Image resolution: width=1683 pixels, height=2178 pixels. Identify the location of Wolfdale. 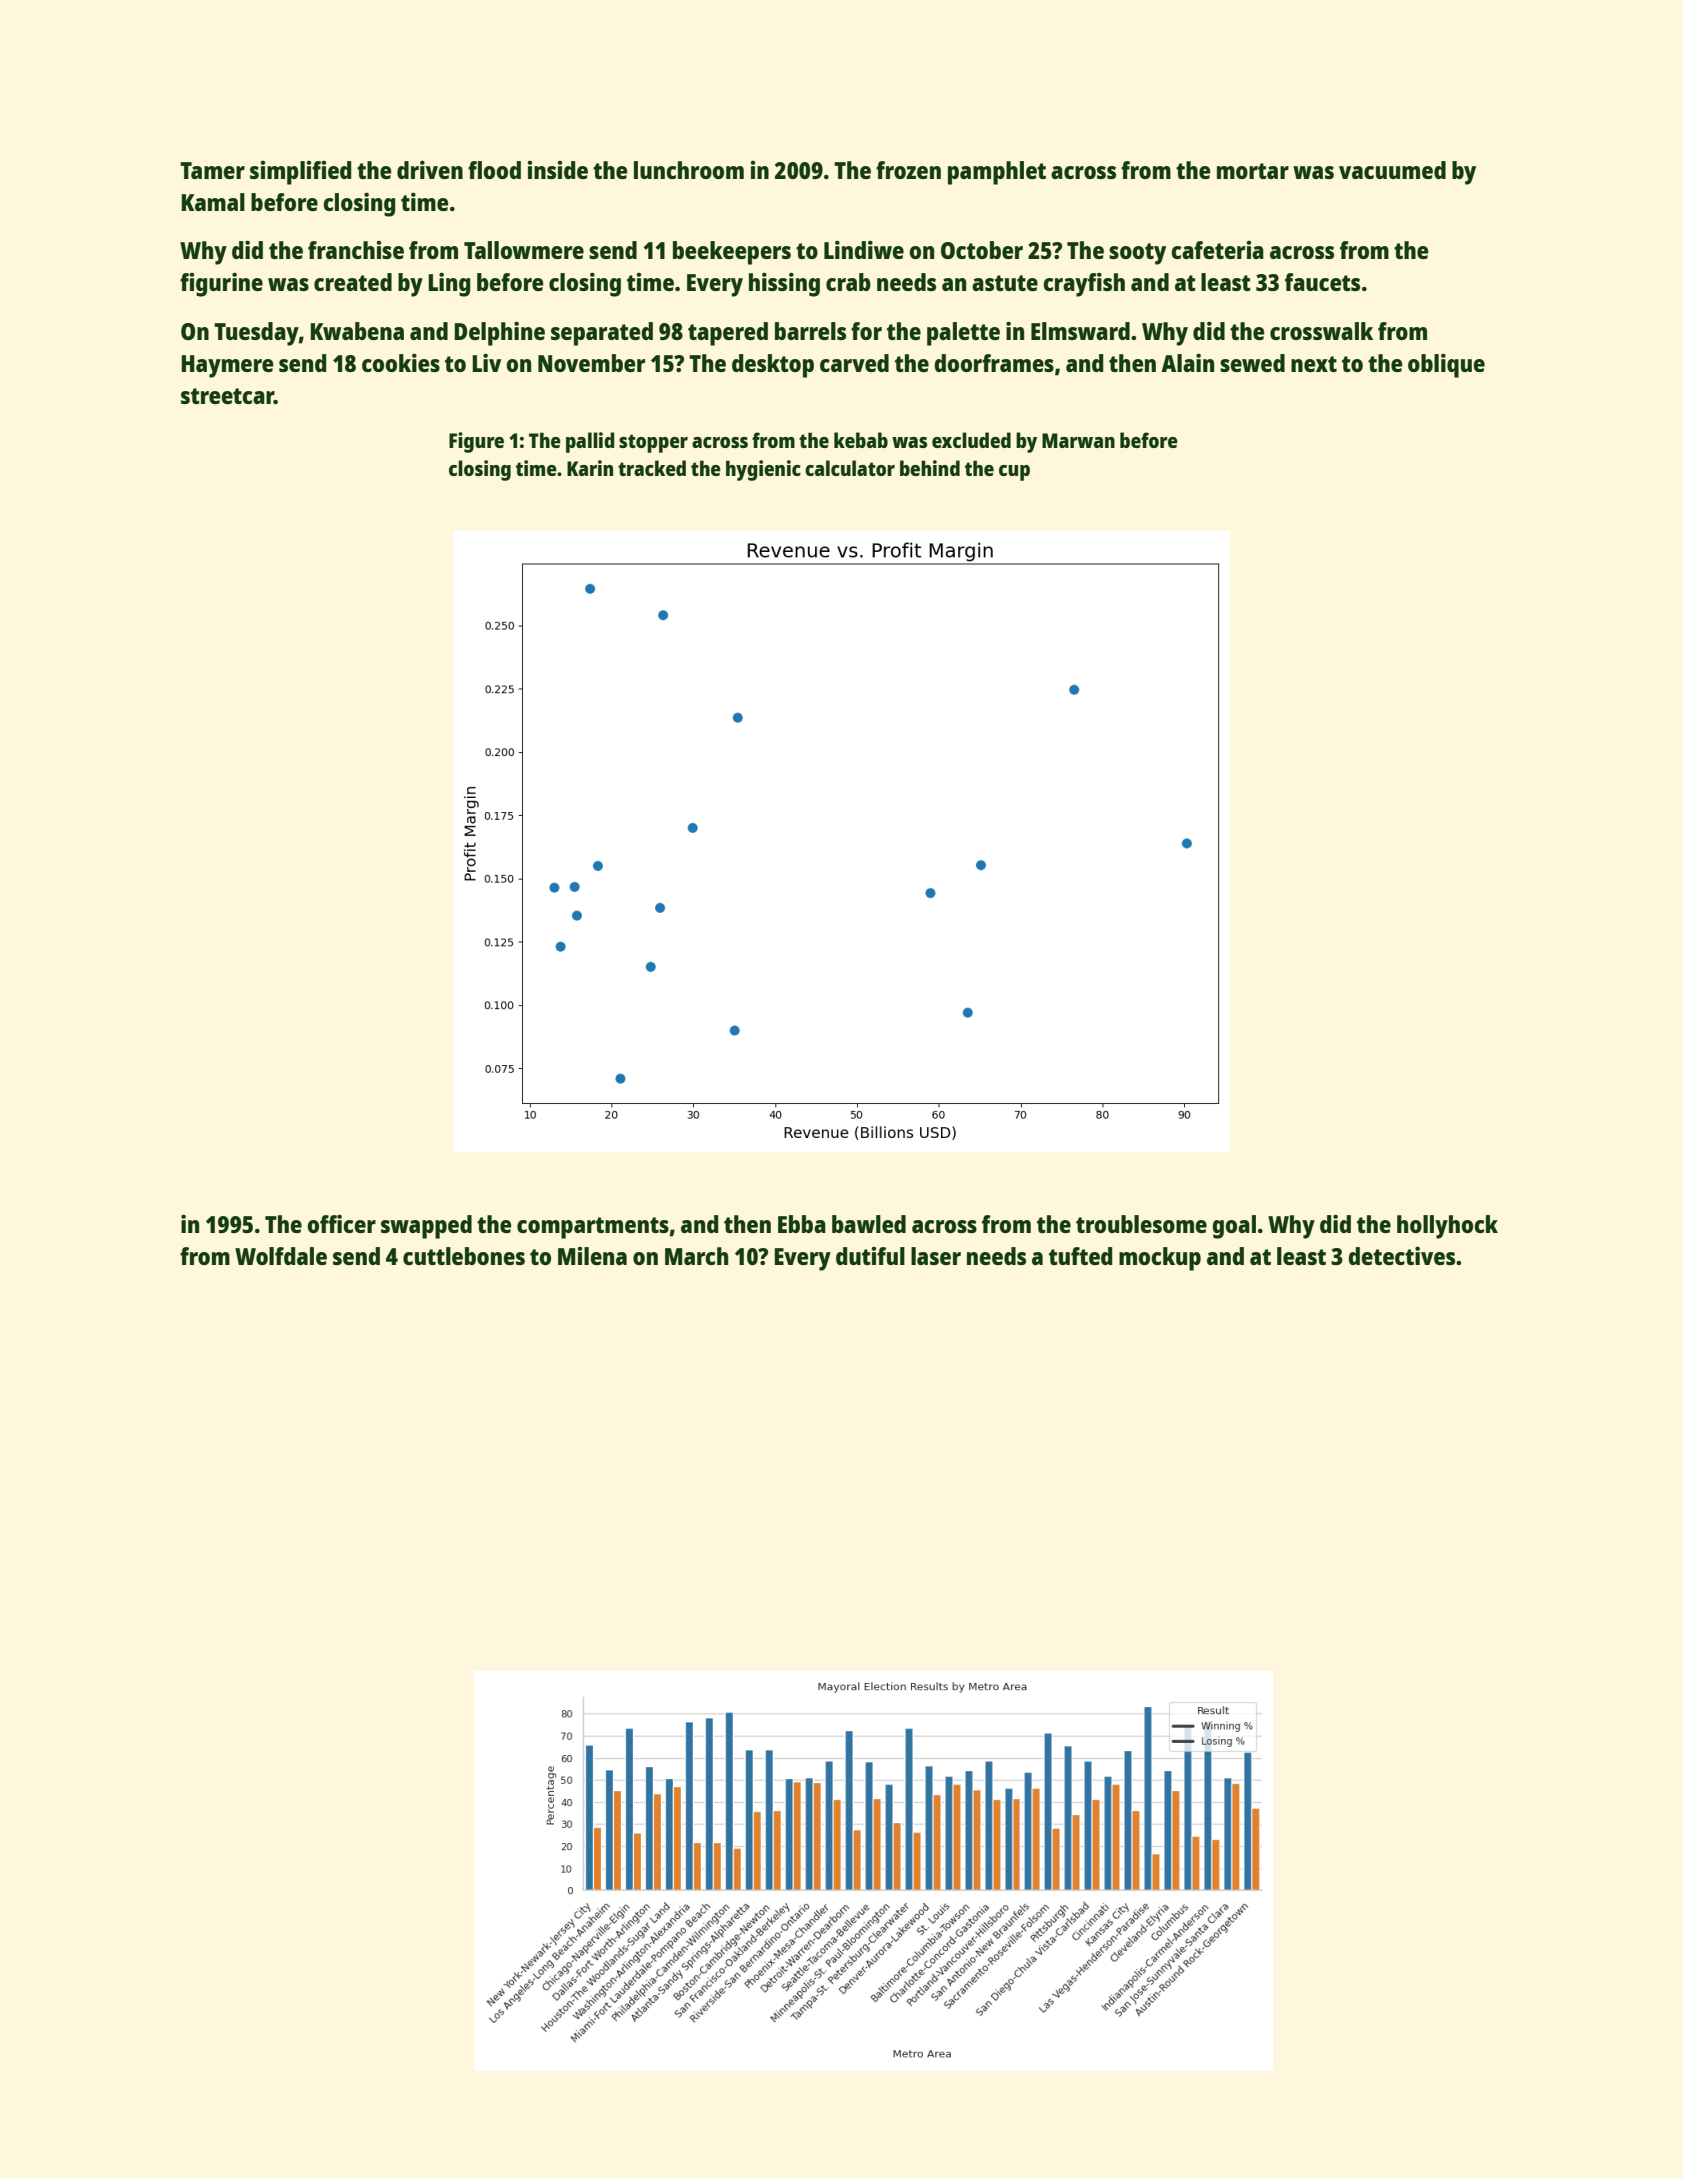
(281, 1256).
